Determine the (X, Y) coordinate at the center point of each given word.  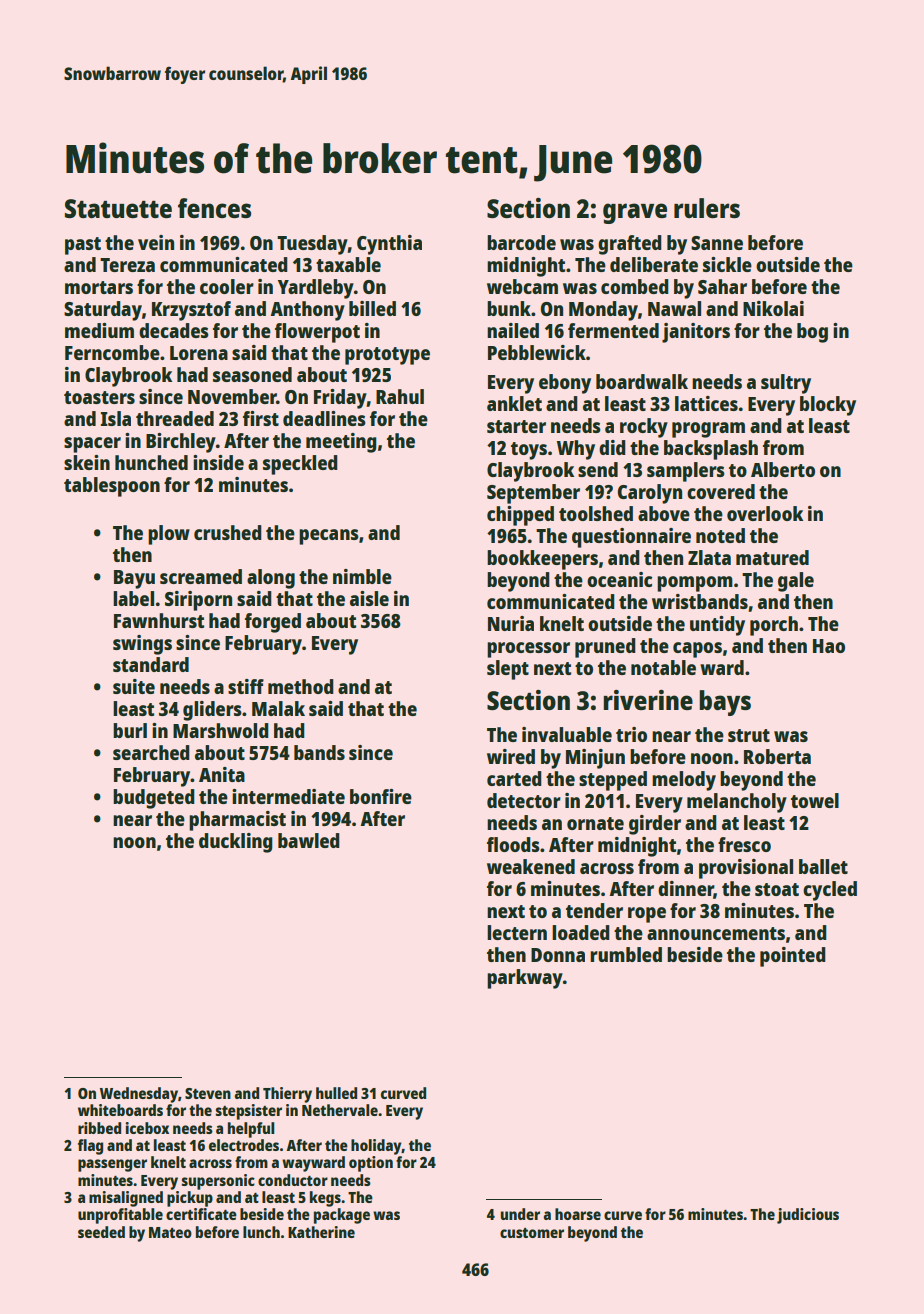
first (261, 418)
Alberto (783, 469)
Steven (208, 1093)
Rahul (400, 396)
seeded (101, 1232)
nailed (513, 330)
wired (511, 756)
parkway (525, 979)
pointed (793, 957)
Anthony (307, 311)
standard (151, 664)
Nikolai (773, 308)
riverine (648, 700)
